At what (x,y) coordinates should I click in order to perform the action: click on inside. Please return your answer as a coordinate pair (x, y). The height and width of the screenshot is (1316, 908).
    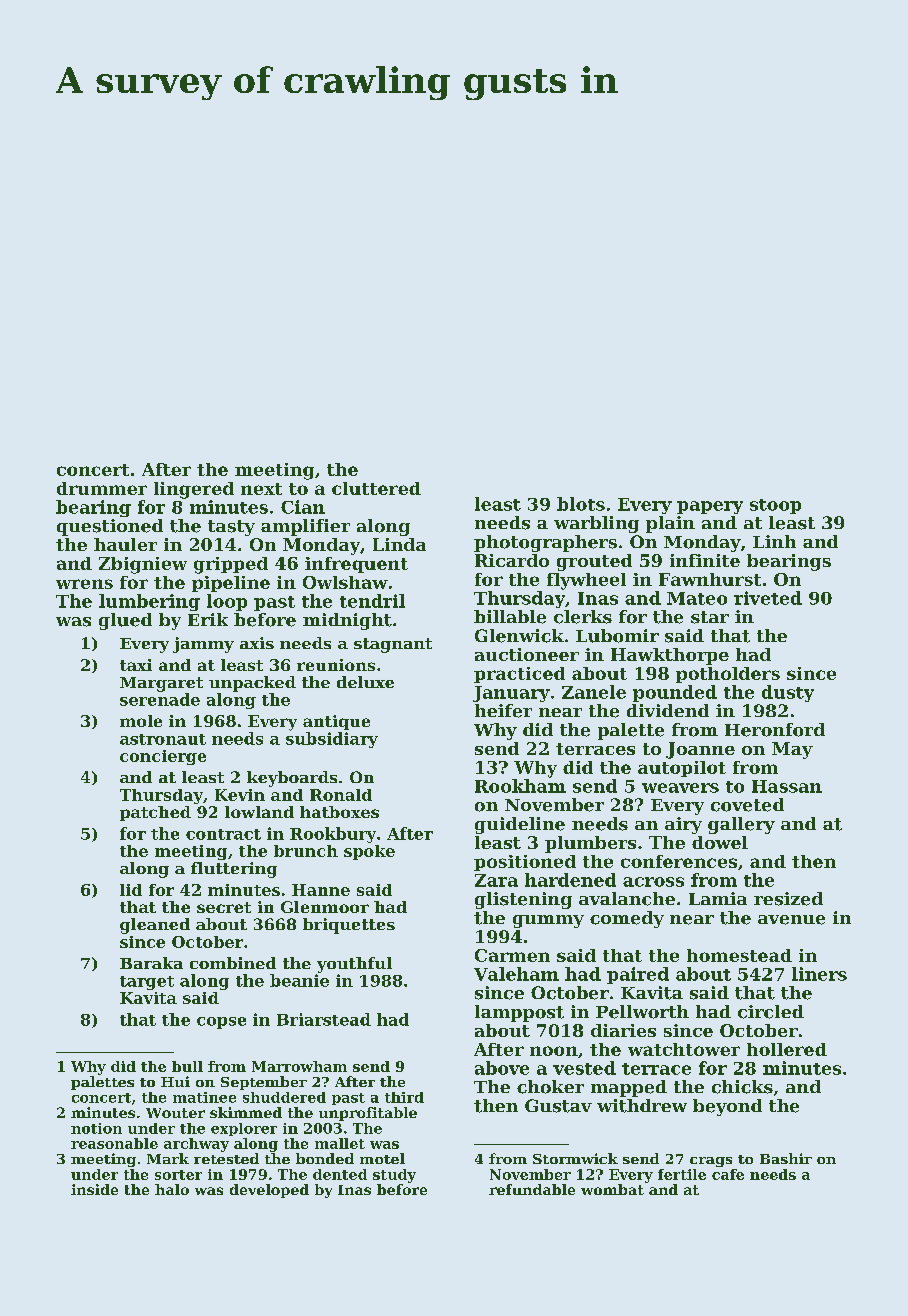
    Looking at the image, I should click on (94, 1189).
